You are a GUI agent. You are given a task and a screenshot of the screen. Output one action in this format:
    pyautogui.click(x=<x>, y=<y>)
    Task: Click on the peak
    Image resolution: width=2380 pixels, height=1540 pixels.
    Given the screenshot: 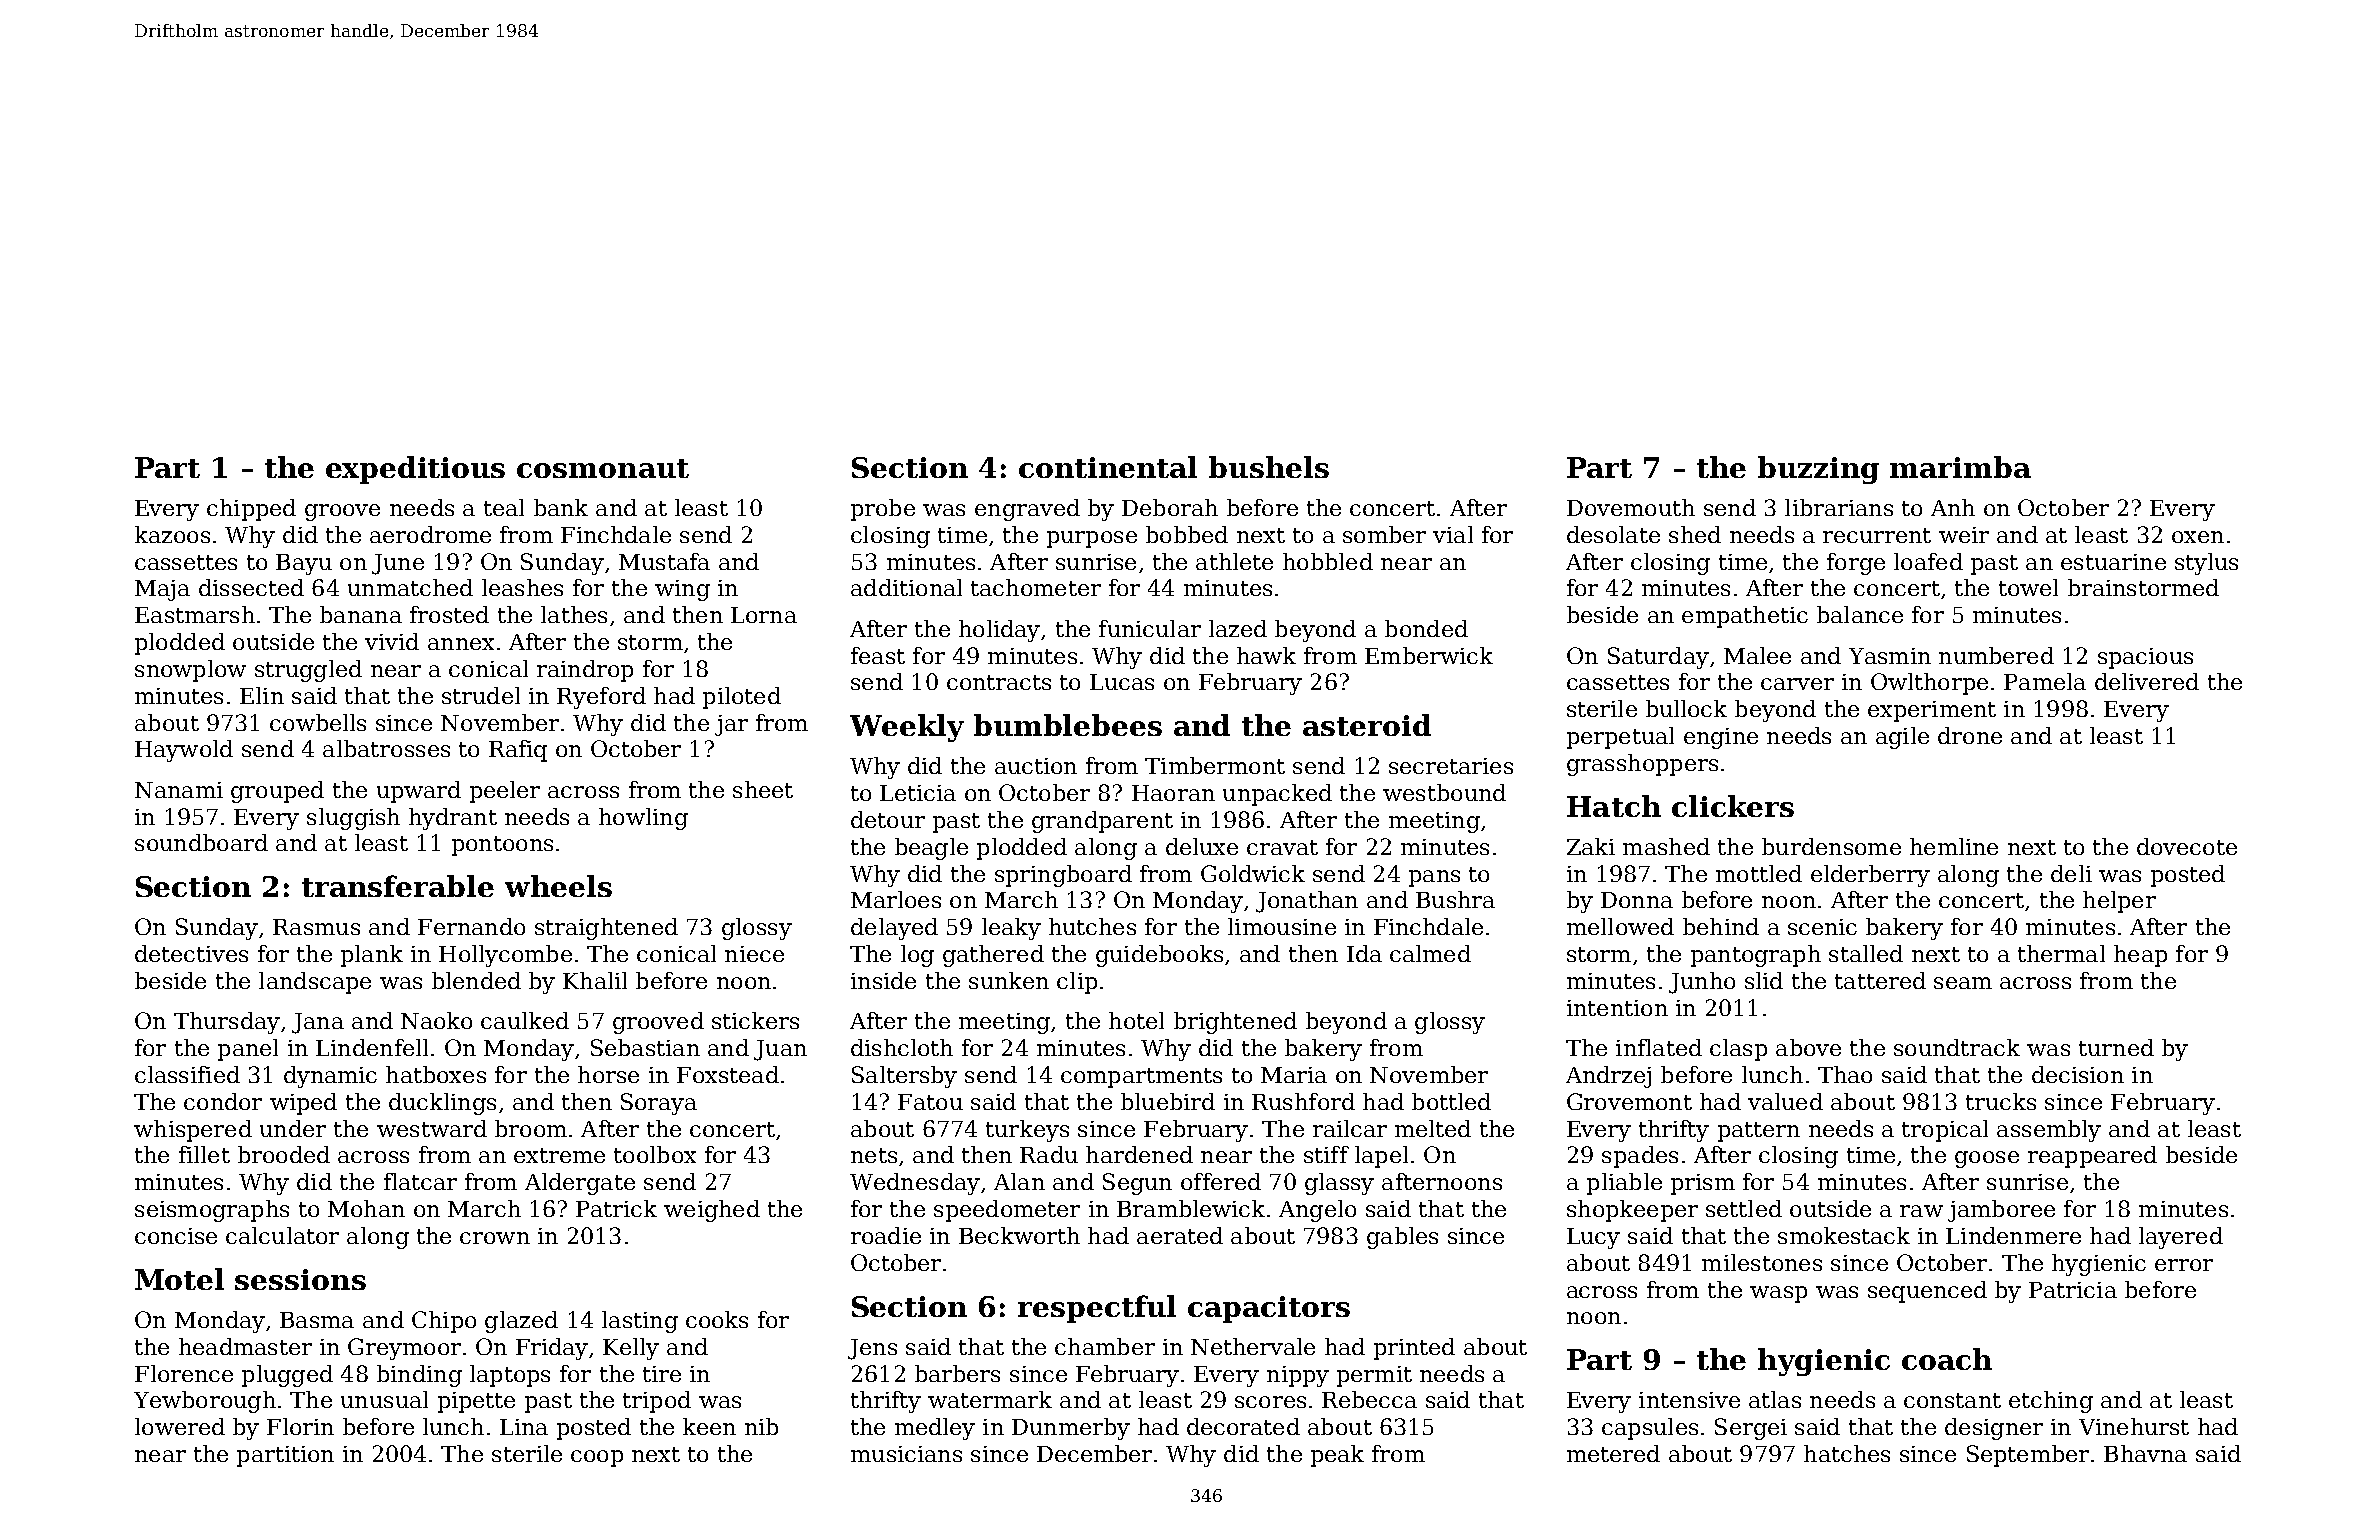 What is the action you would take?
    pyautogui.click(x=1337, y=1456)
